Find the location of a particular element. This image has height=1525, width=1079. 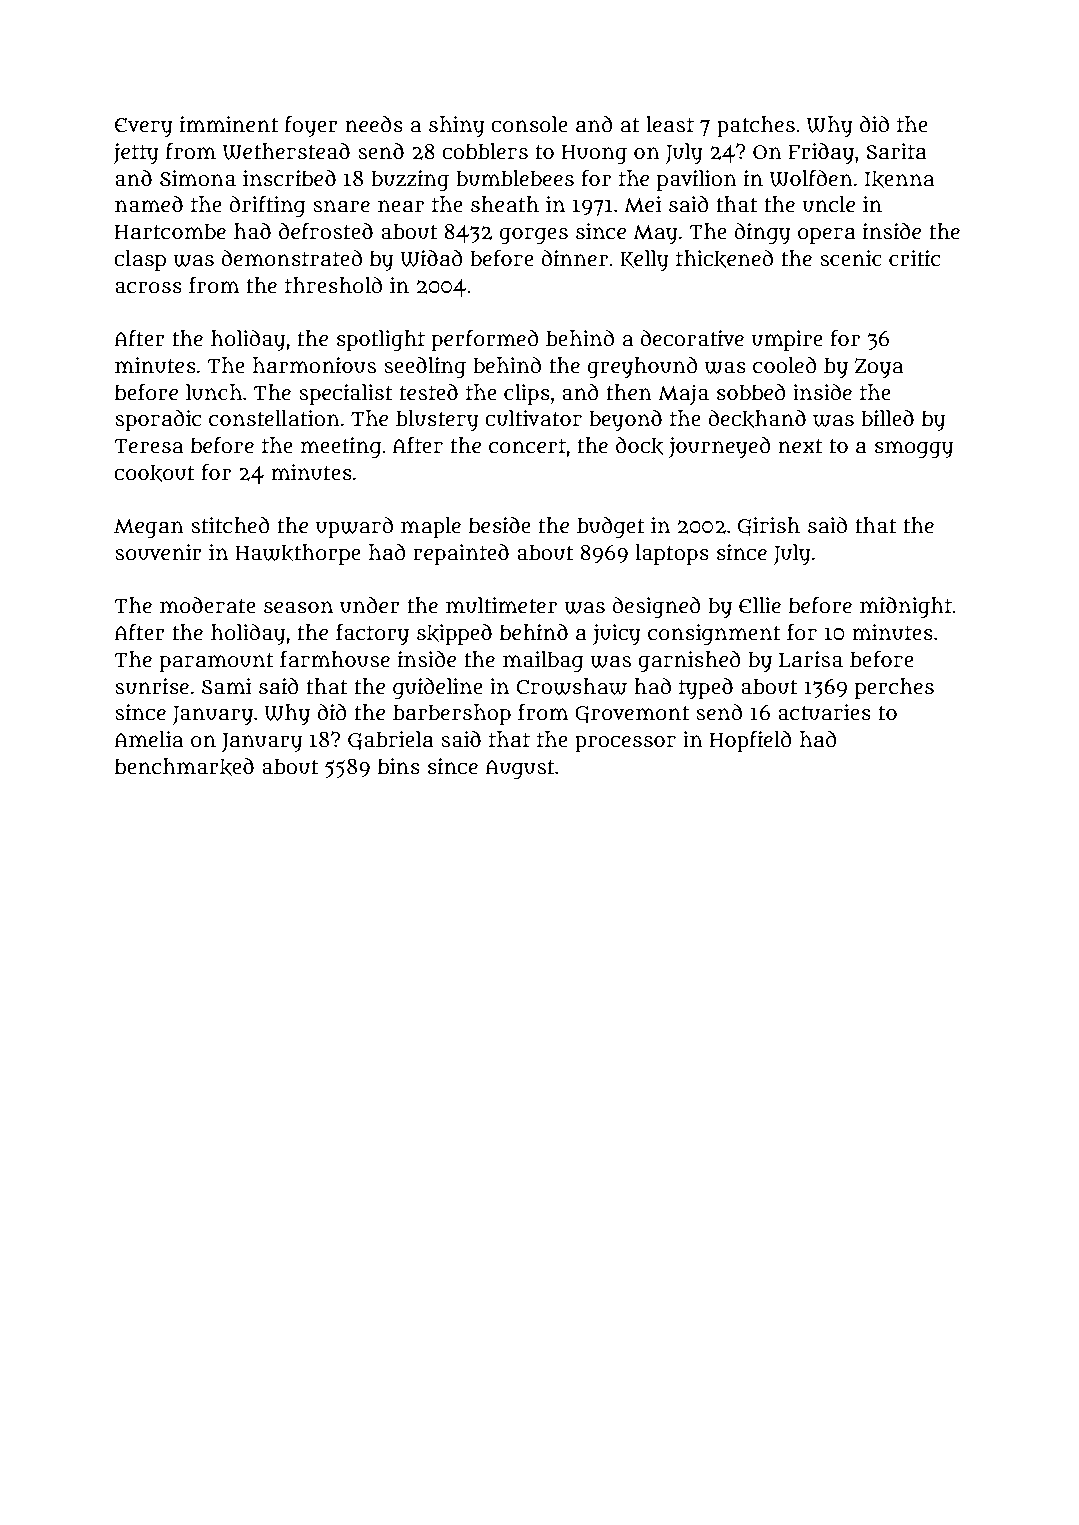

guideline is located at coordinates (438, 688).
